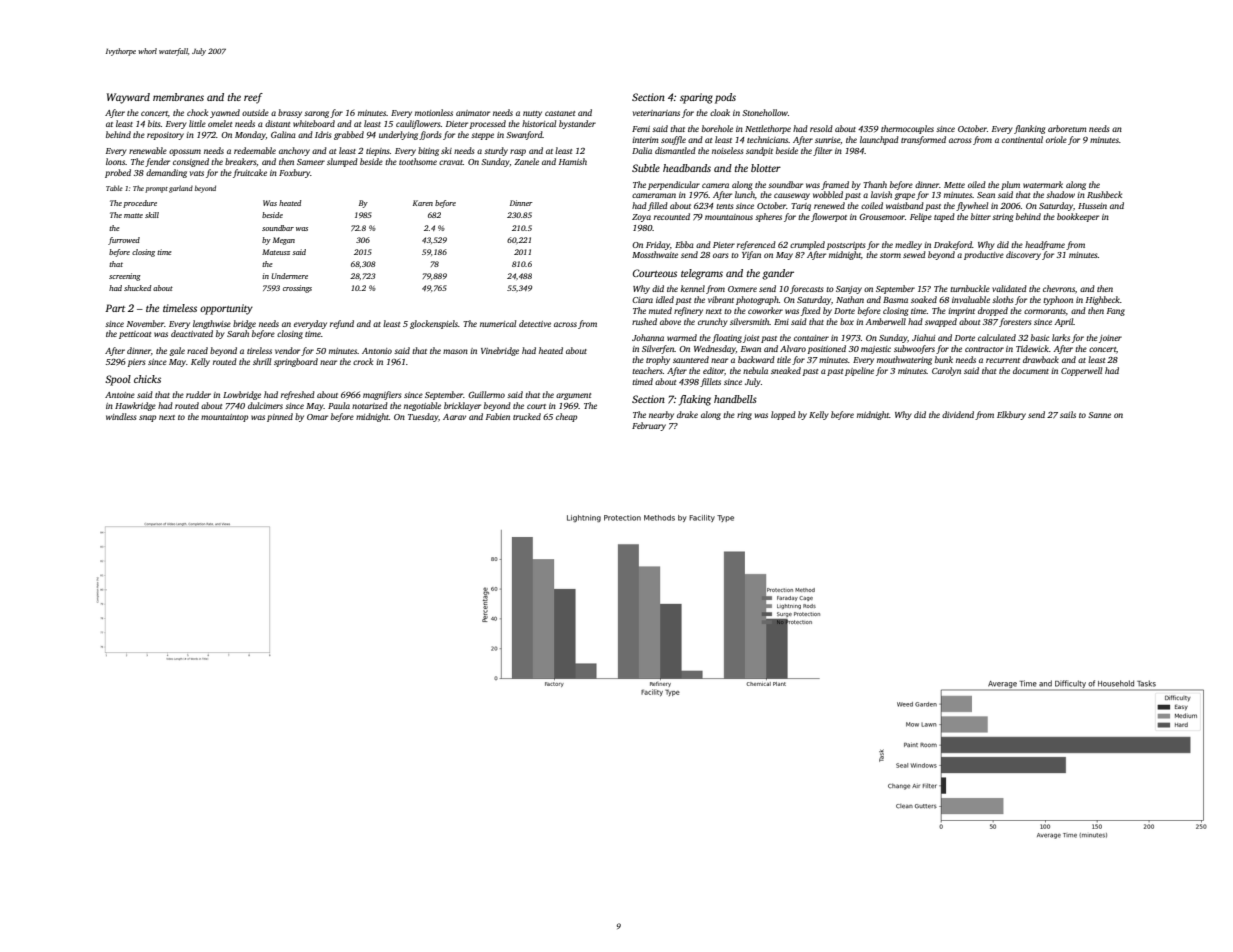 Image resolution: width=1233 pixels, height=952 pixels. I want to click on telegrams, so click(702, 274).
